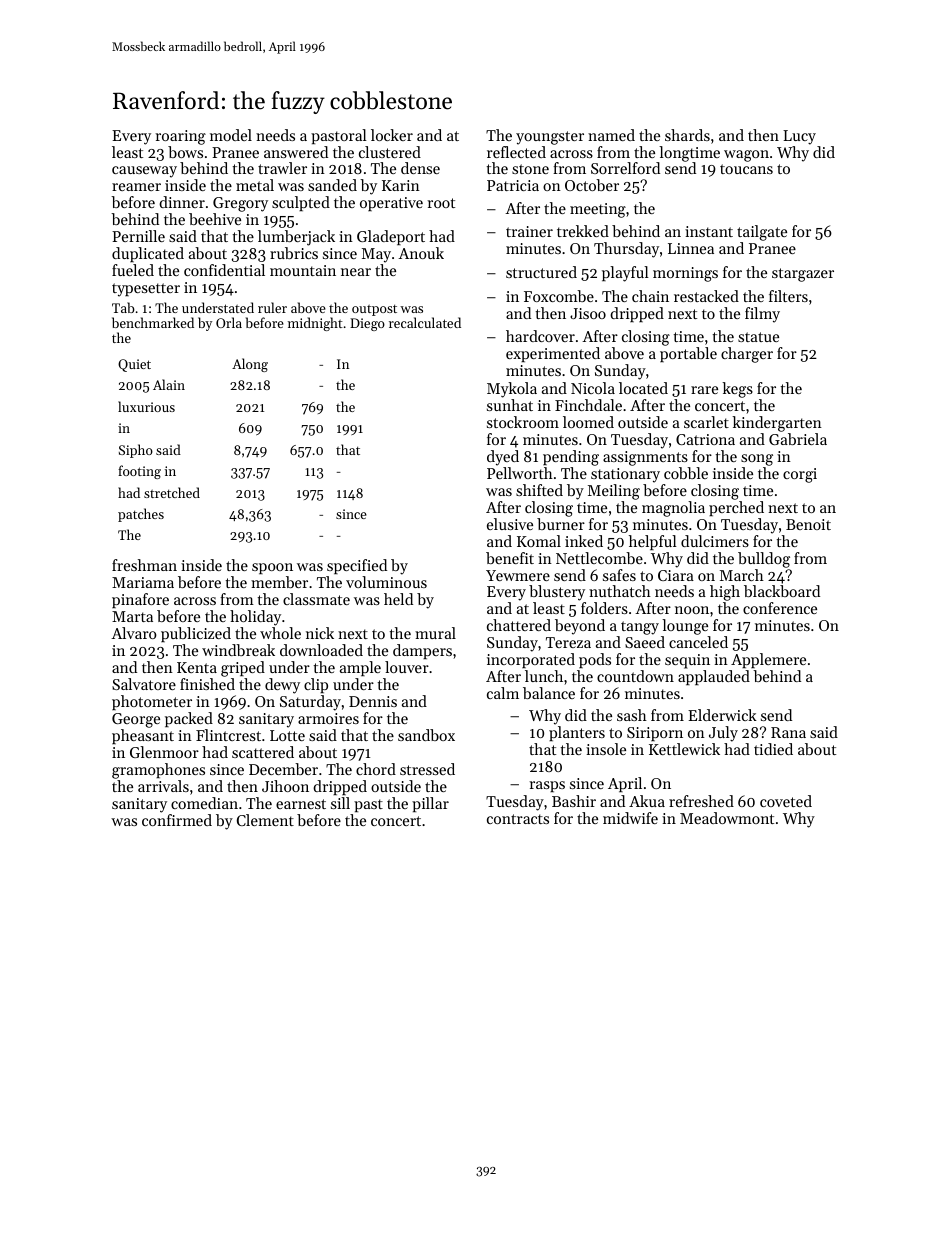  What do you see at coordinates (296, 238) in the page?
I see `lumberjack` at bounding box center [296, 238].
